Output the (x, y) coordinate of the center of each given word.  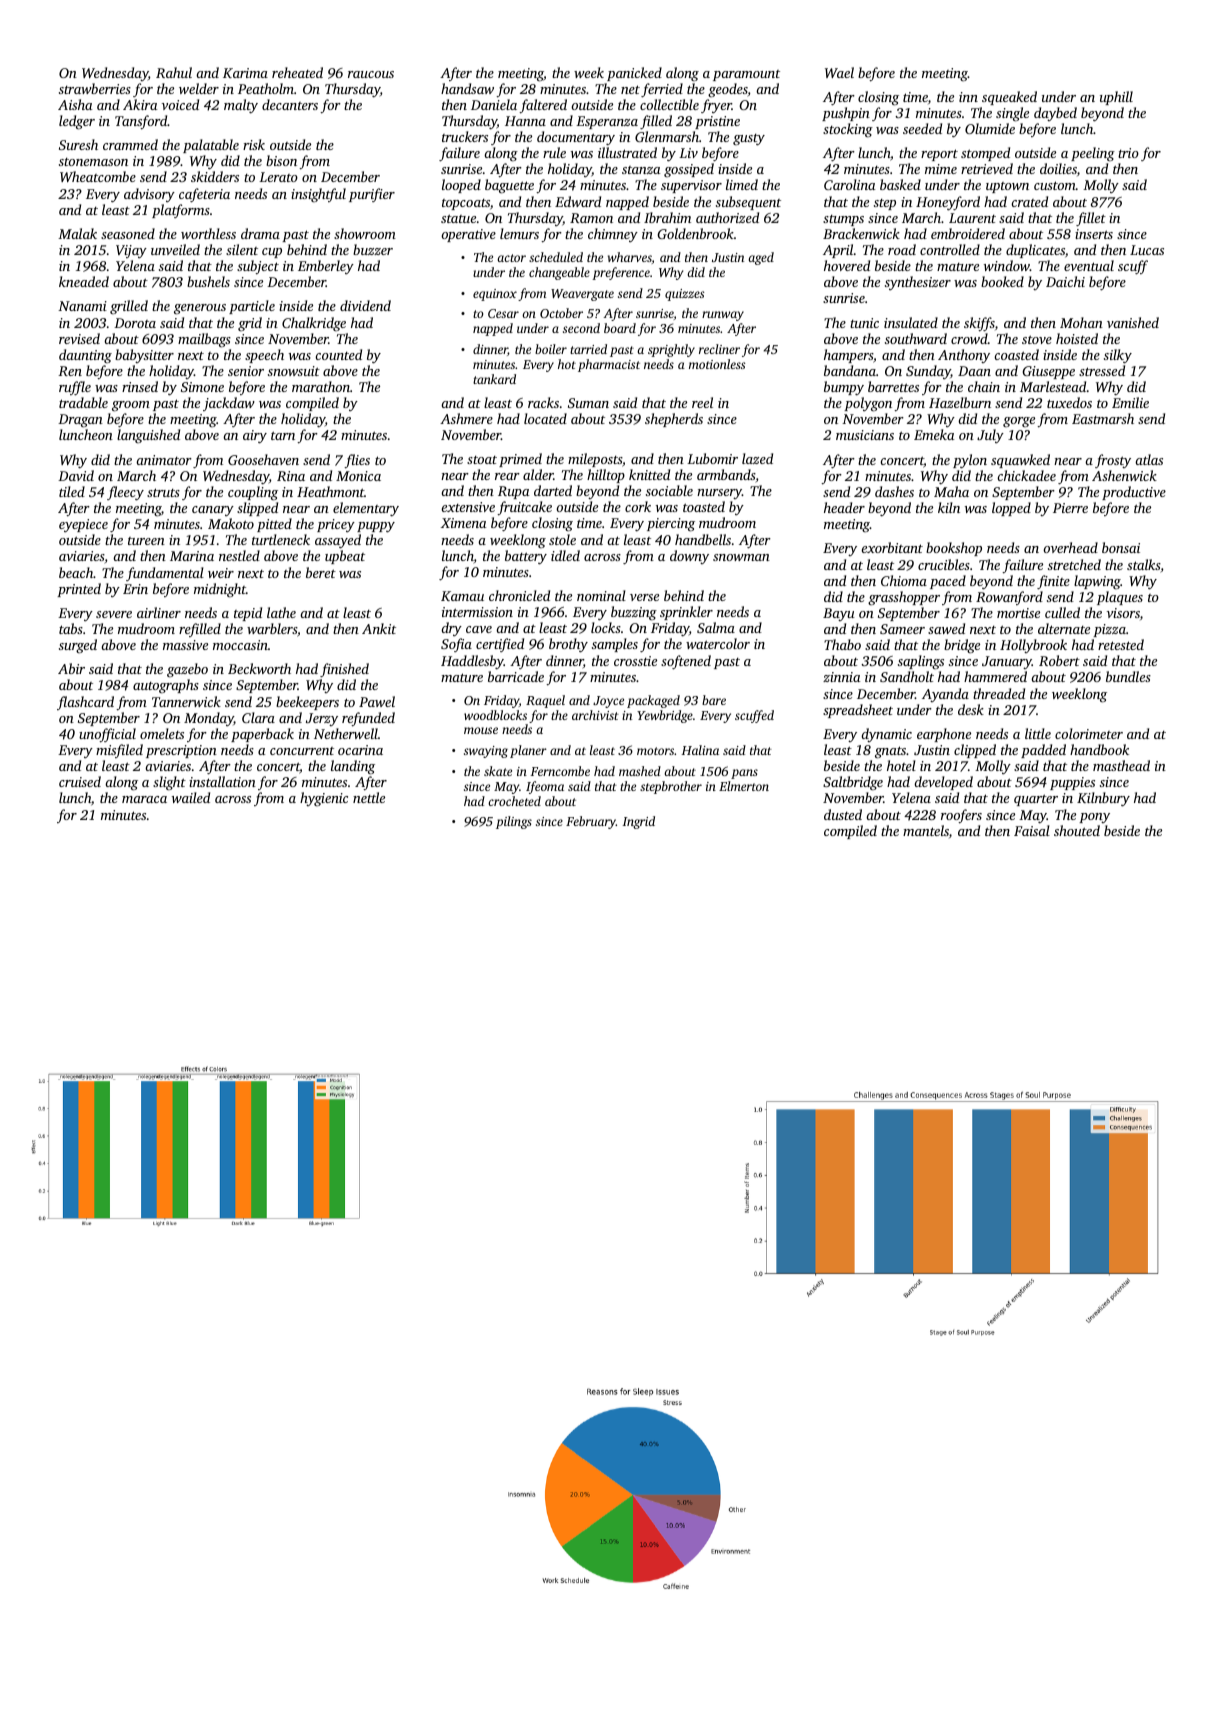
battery (526, 557)
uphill (1116, 98)
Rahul (174, 72)
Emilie (1130, 402)
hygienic (324, 799)
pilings (514, 822)
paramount (746, 75)
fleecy (125, 493)
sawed (946, 628)
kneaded (84, 281)
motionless (717, 364)
